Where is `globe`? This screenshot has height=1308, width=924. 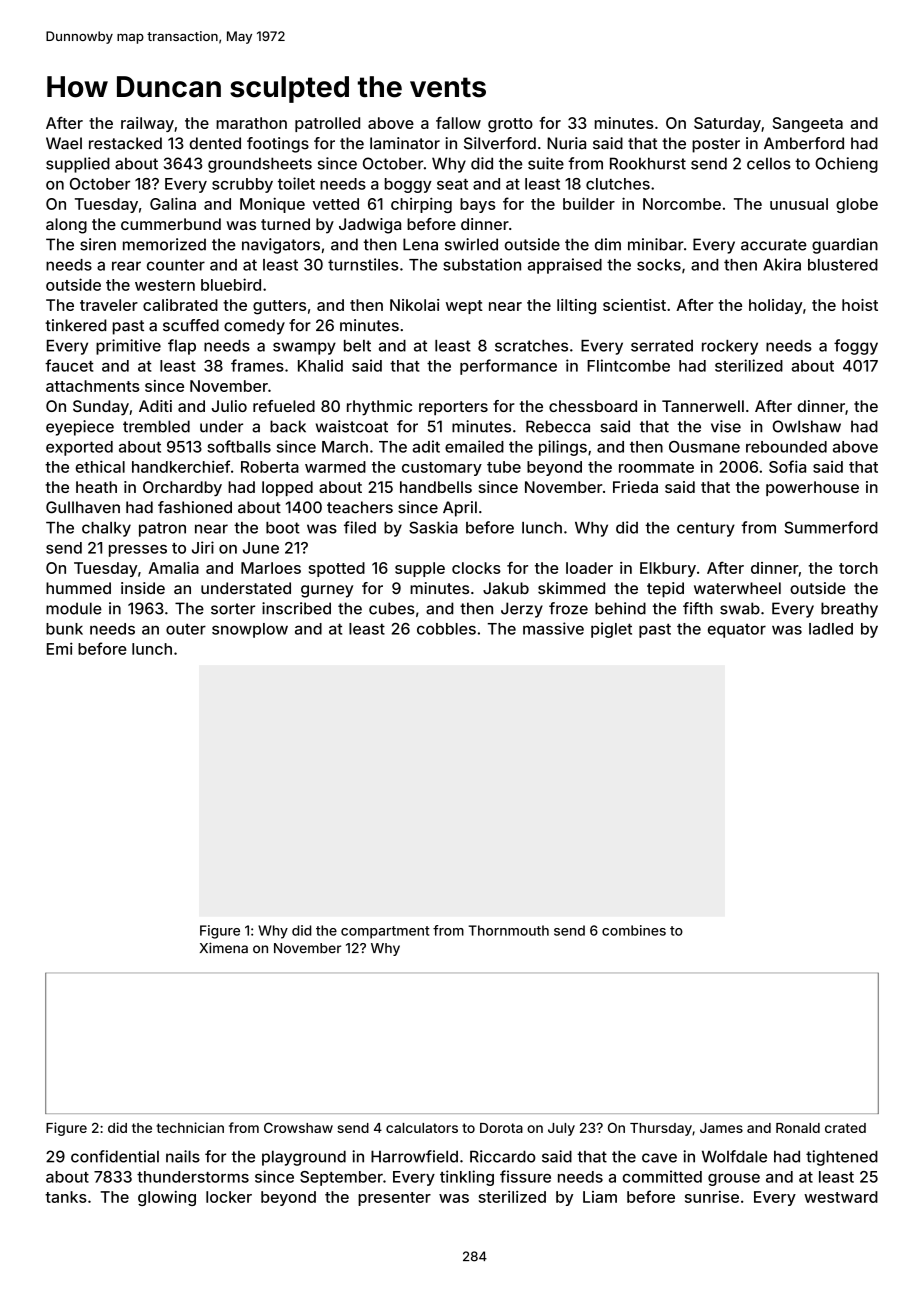
globe is located at coordinates (857, 205).
